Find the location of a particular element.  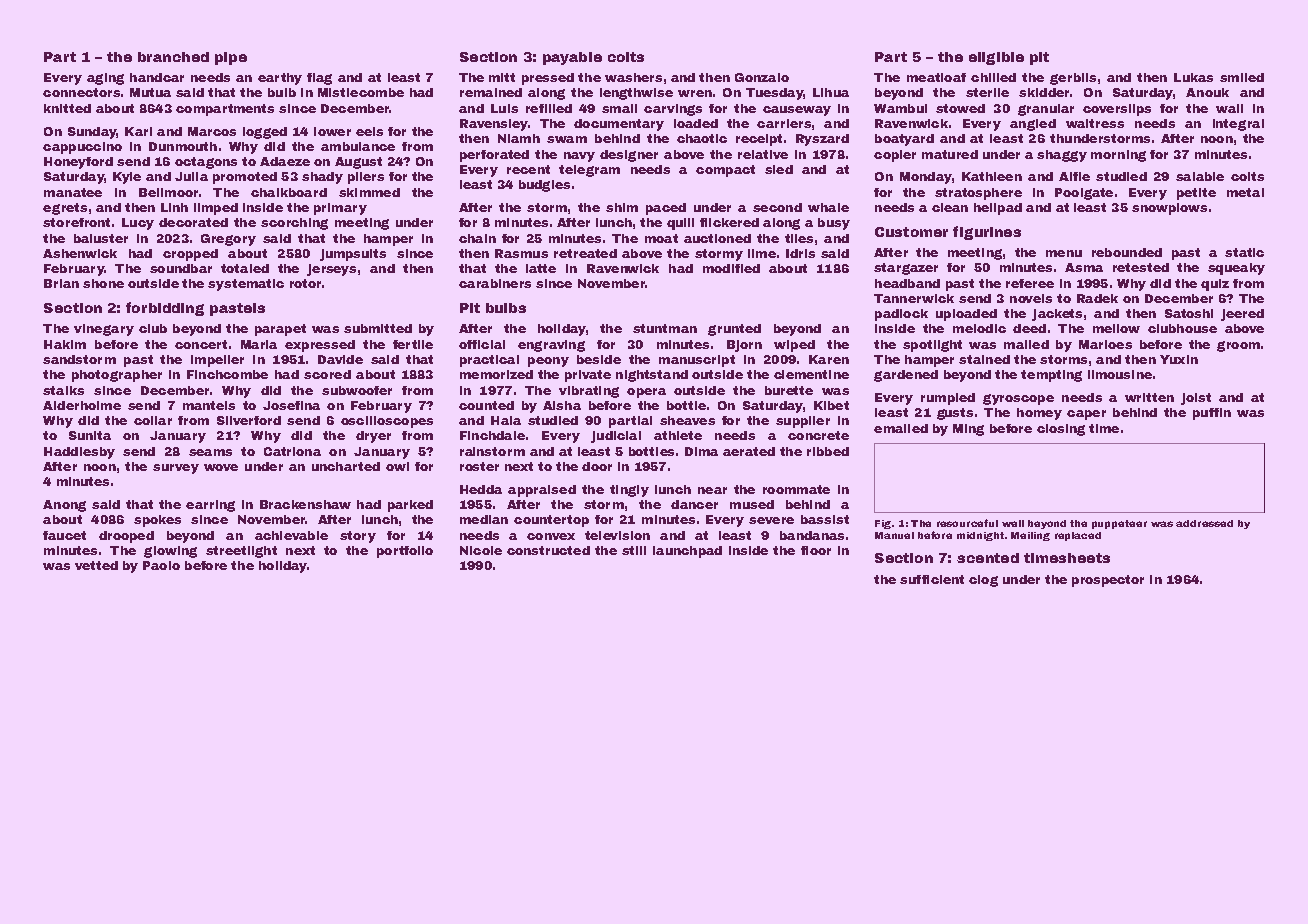

branched is located at coordinates (173, 57).
